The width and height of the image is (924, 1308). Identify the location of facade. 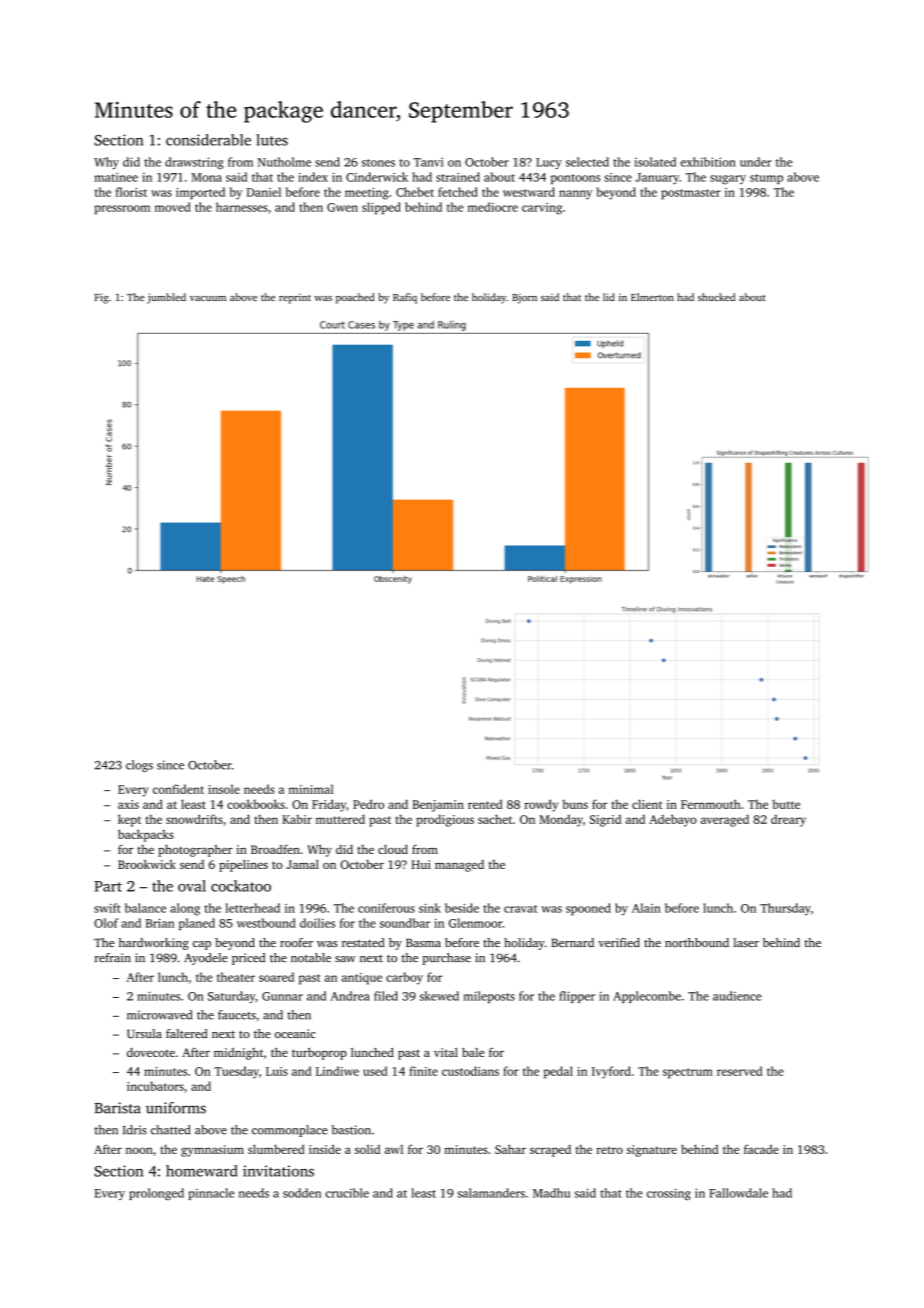
(761, 1149).
